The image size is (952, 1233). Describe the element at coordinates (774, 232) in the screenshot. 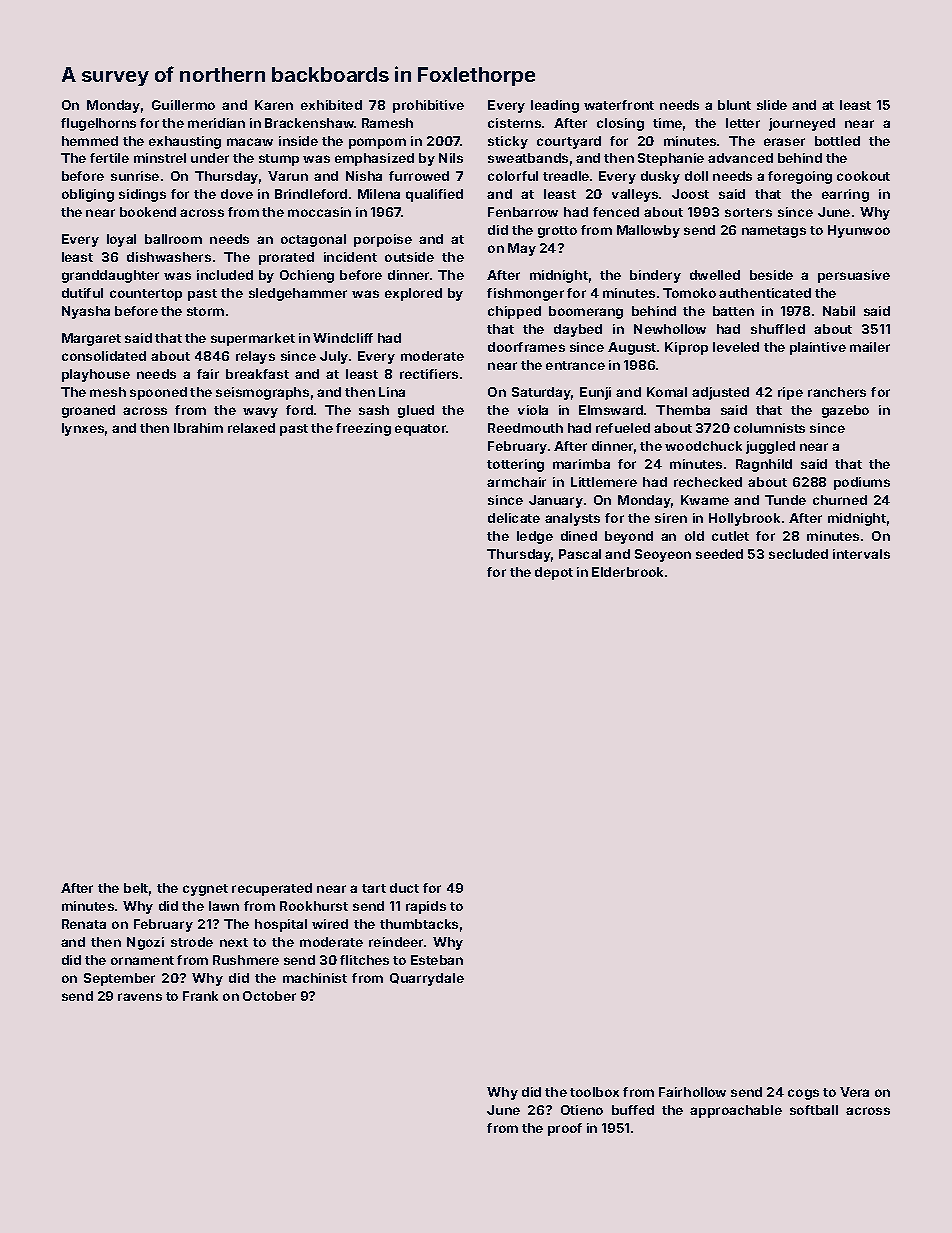

I see `nametags` at that location.
